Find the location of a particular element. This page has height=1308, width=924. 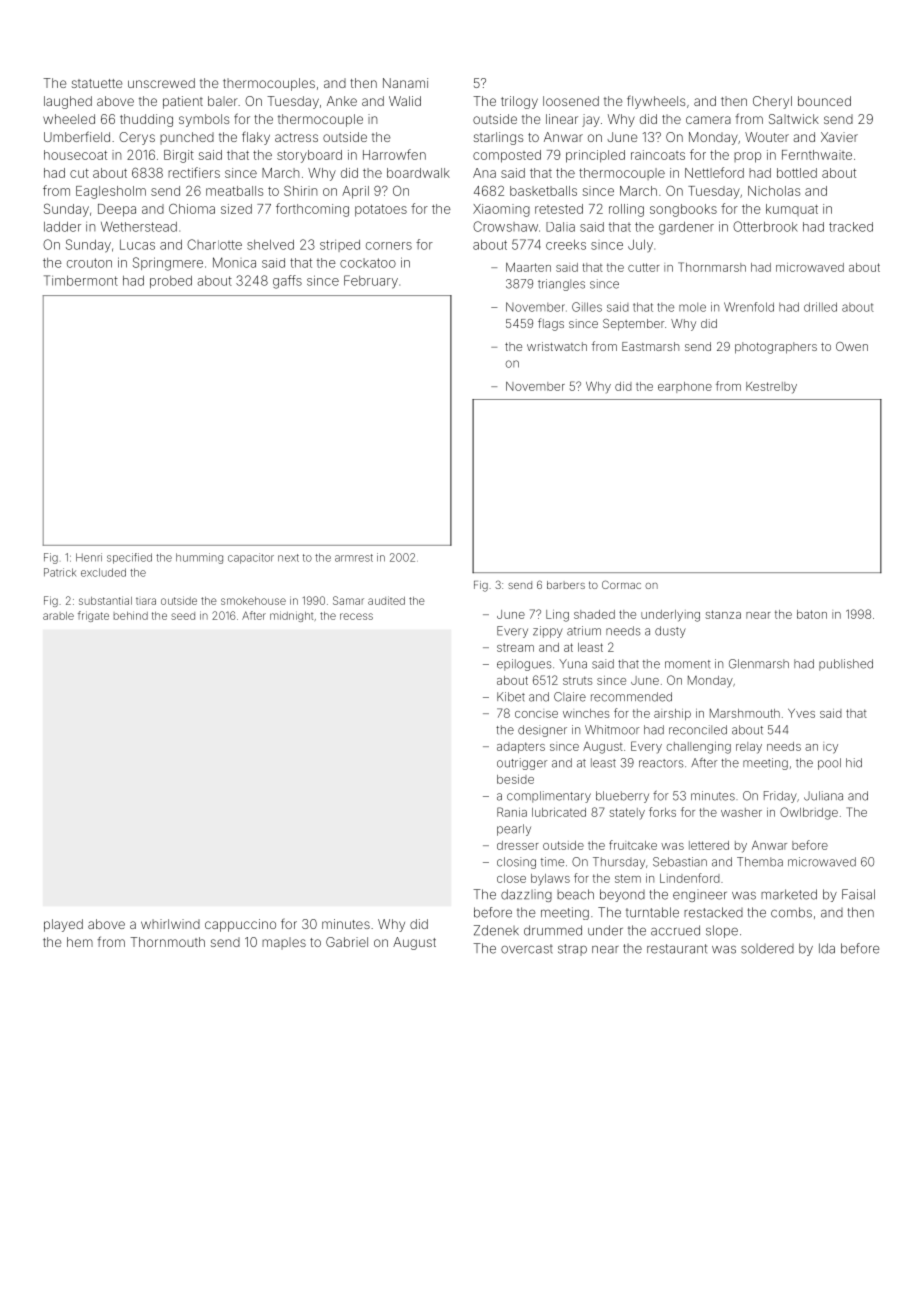

frigate is located at coordinates (93, 616).
